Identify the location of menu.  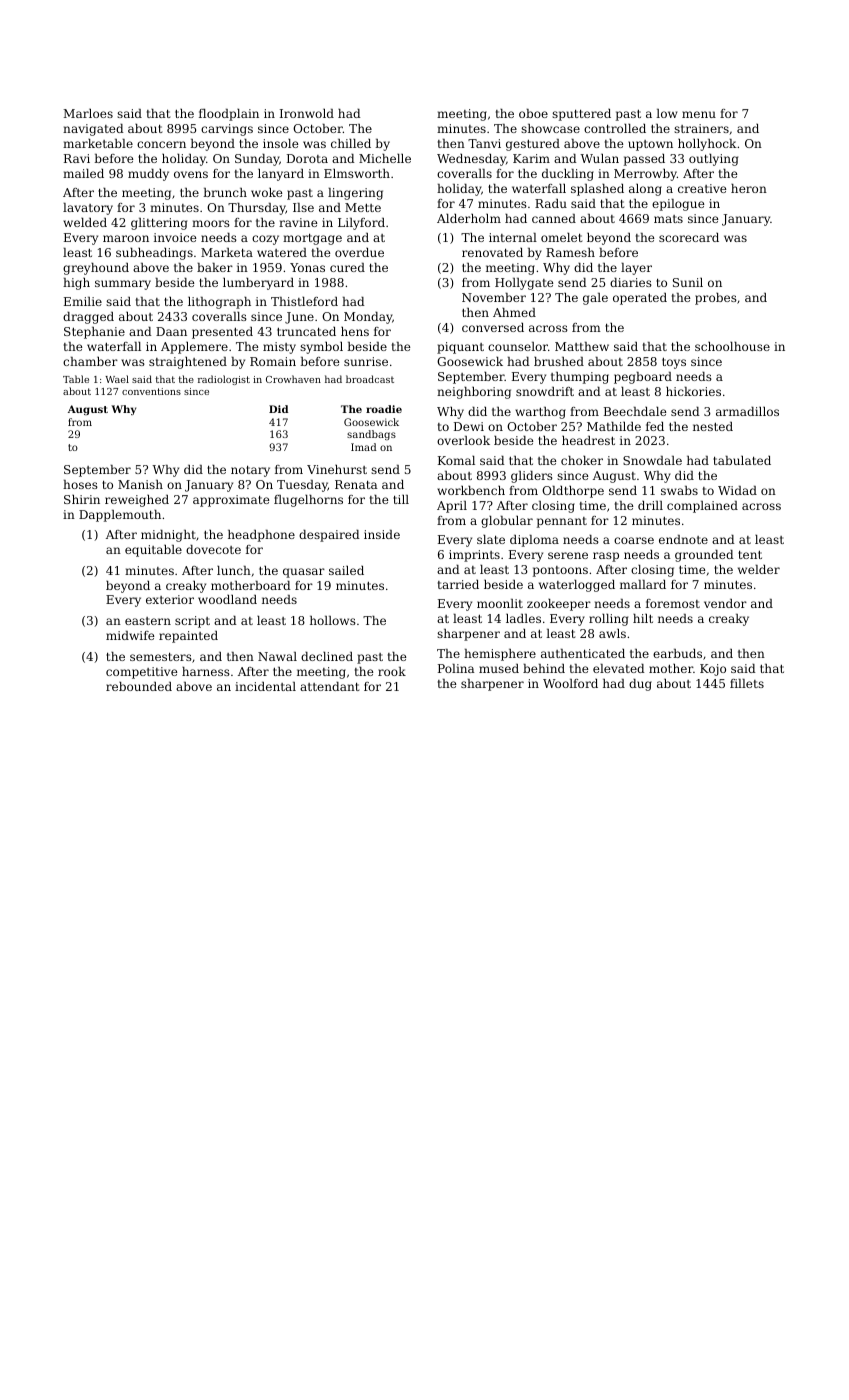
(699, 114).
